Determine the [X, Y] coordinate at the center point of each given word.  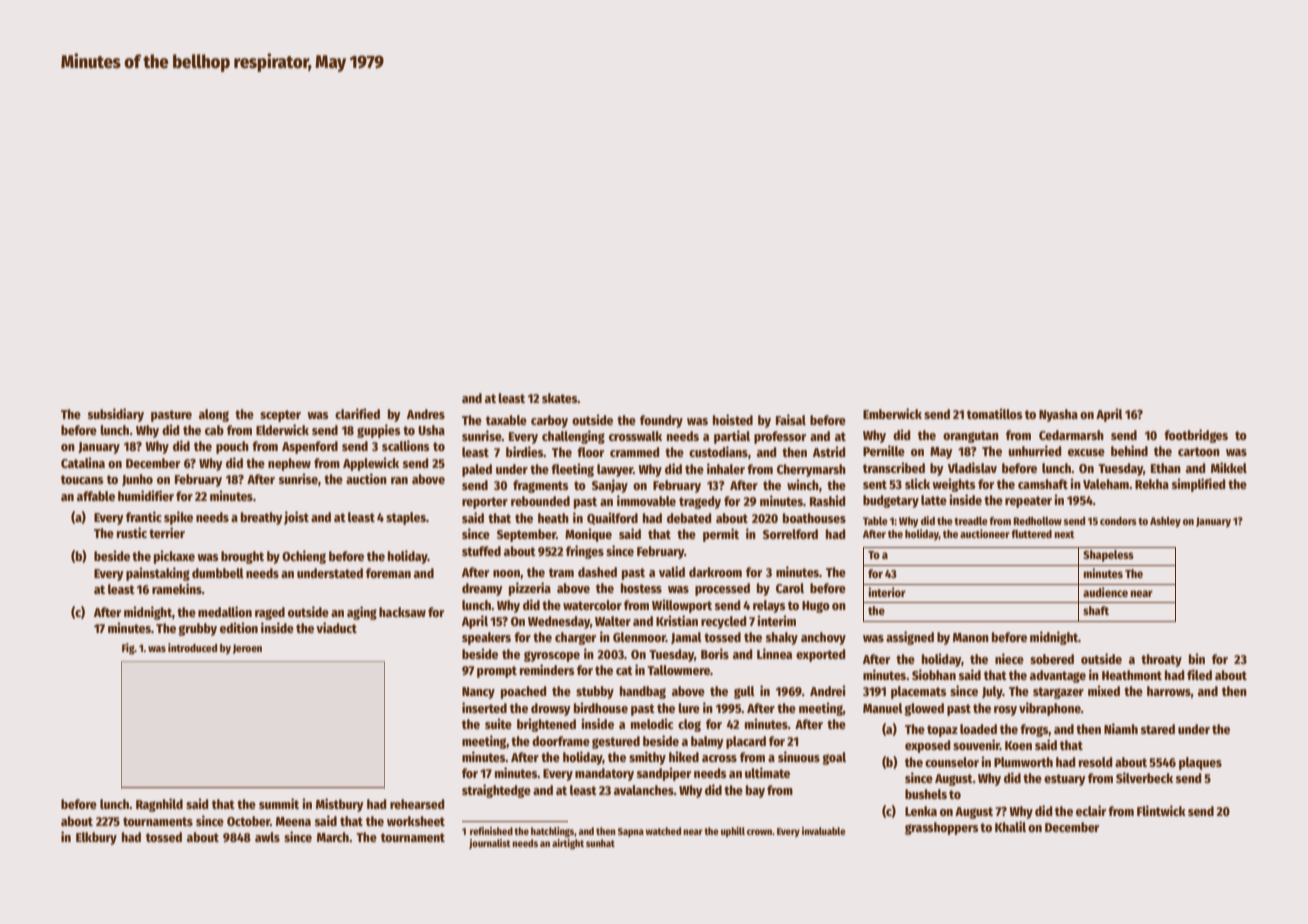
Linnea [774, 653]
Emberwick [892, 413]
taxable [506, 420]
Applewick [371, 464]
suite [498, 723]
